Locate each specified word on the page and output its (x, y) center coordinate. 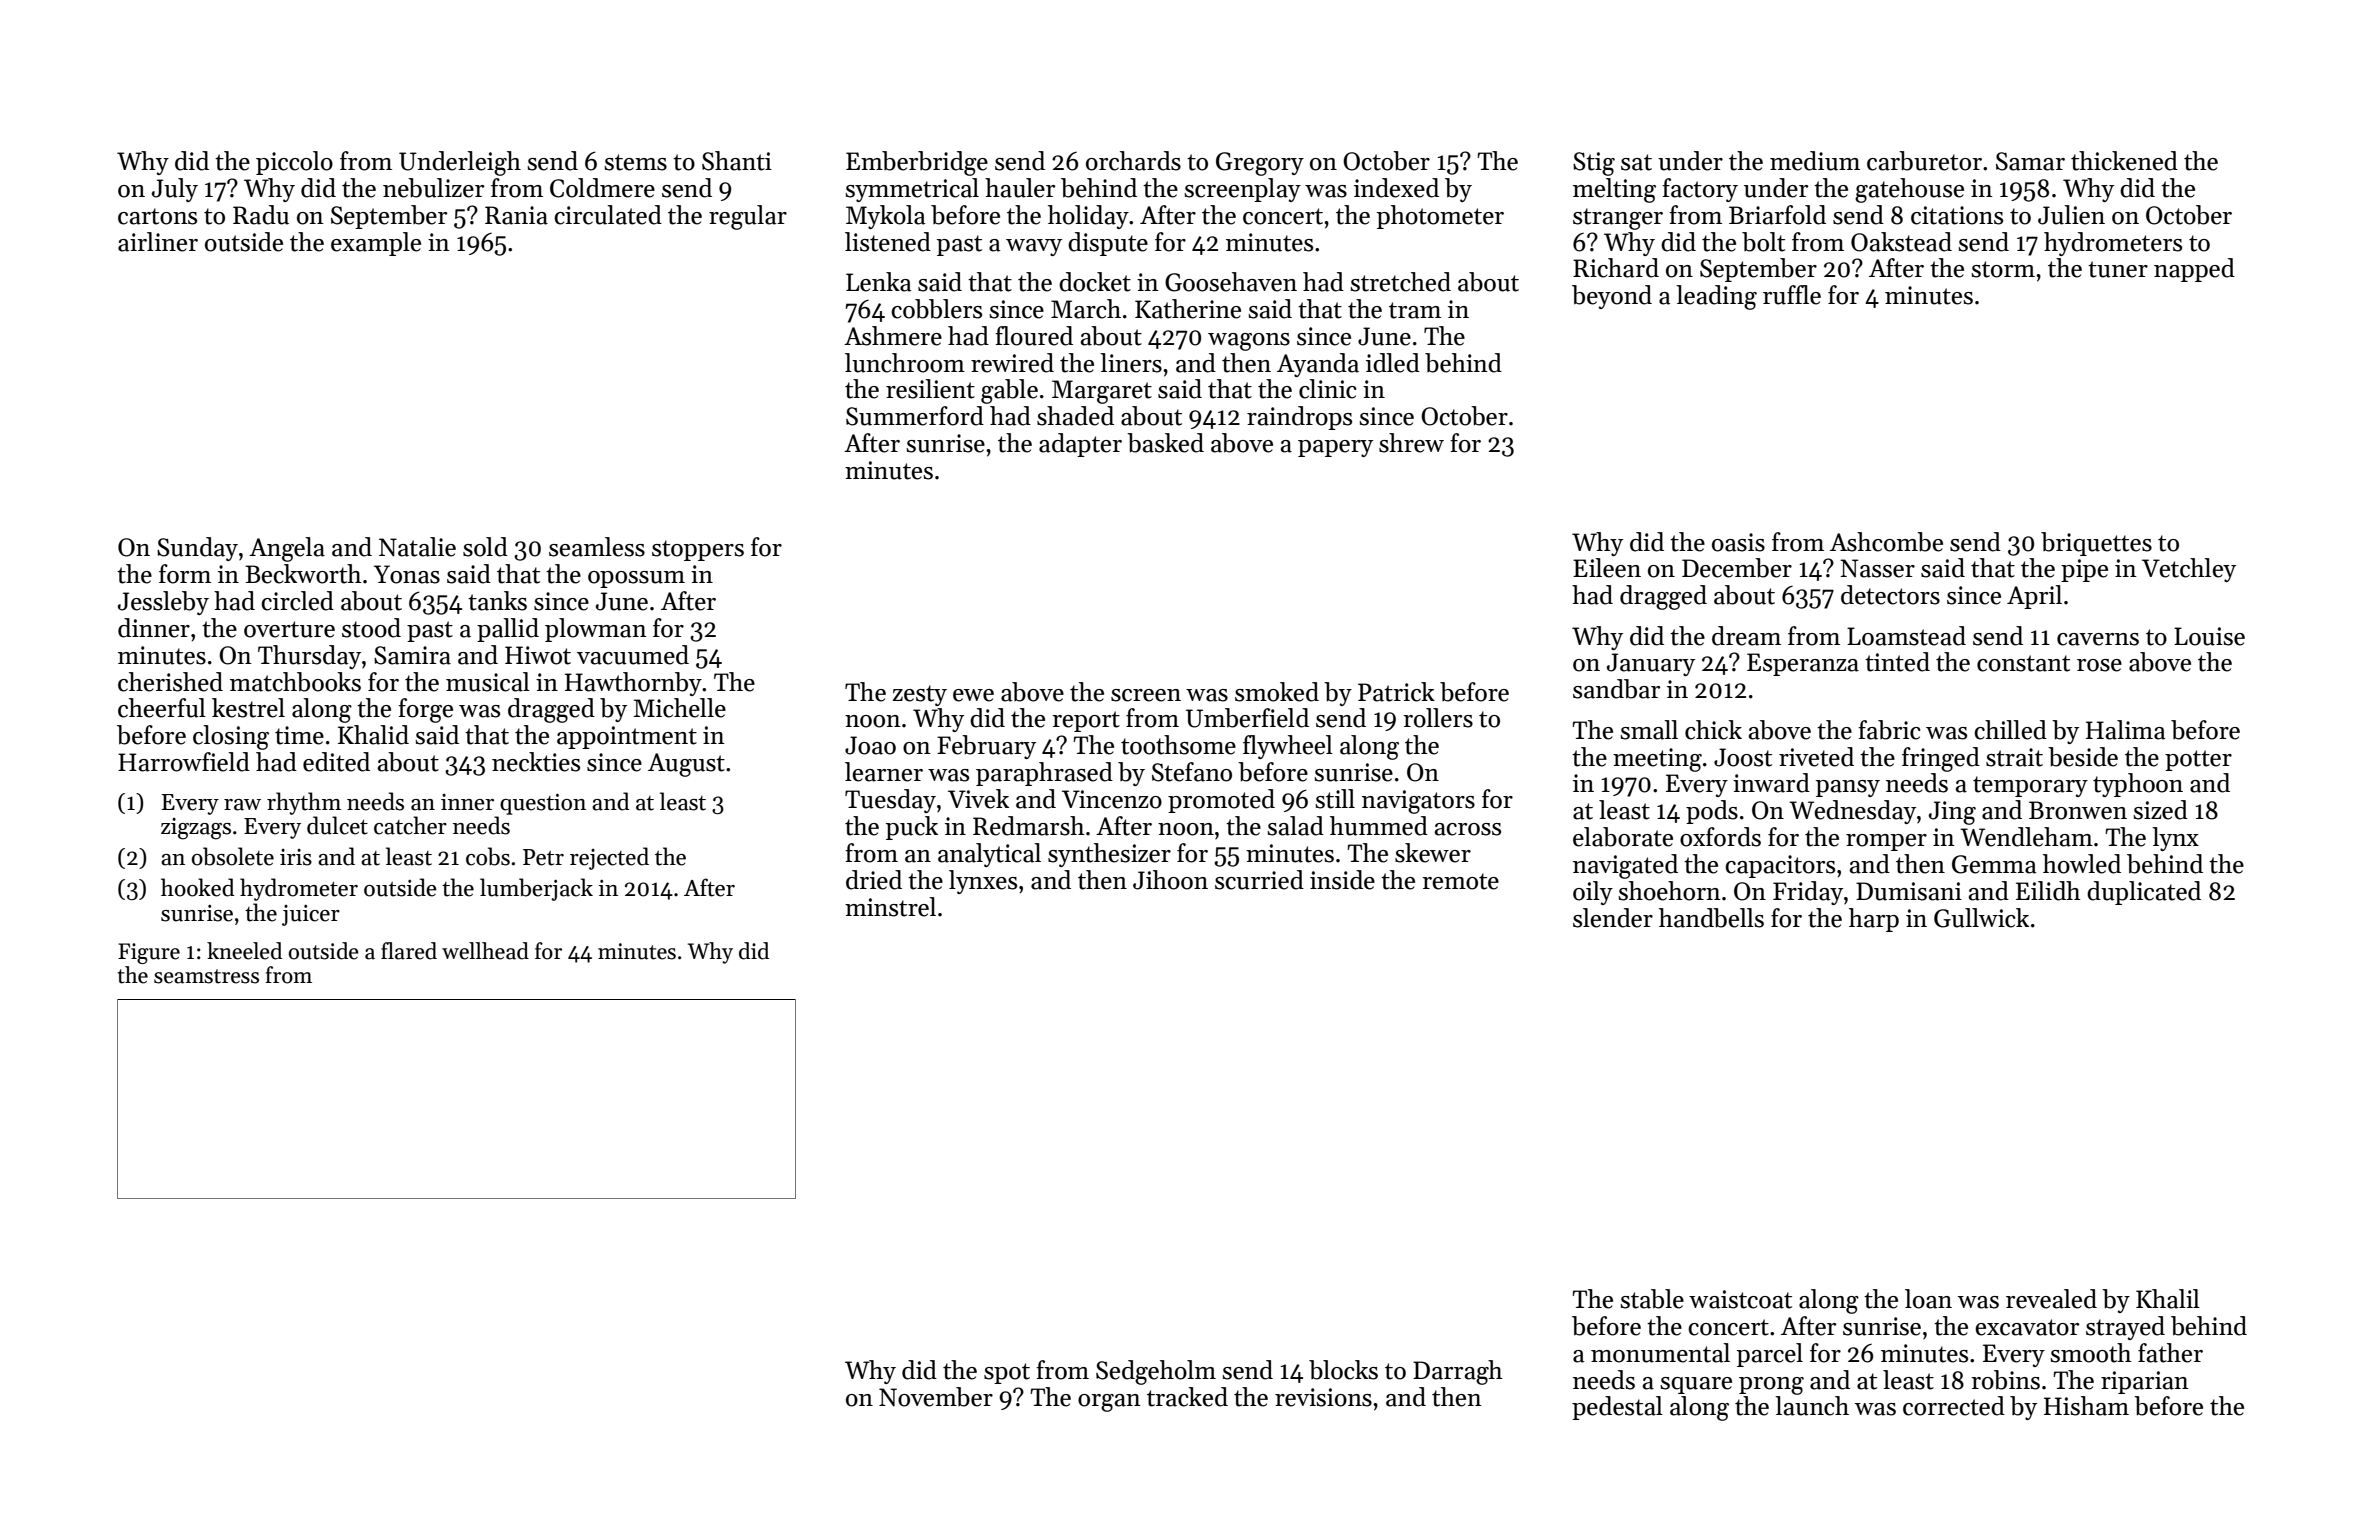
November (936, 1397)
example (376, 244)
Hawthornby (633, 684)
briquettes (2096, 544)
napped (2194, 270)
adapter (1080, 445)
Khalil (2168, 1299)
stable (1652, 1299)
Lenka (879, 282)
